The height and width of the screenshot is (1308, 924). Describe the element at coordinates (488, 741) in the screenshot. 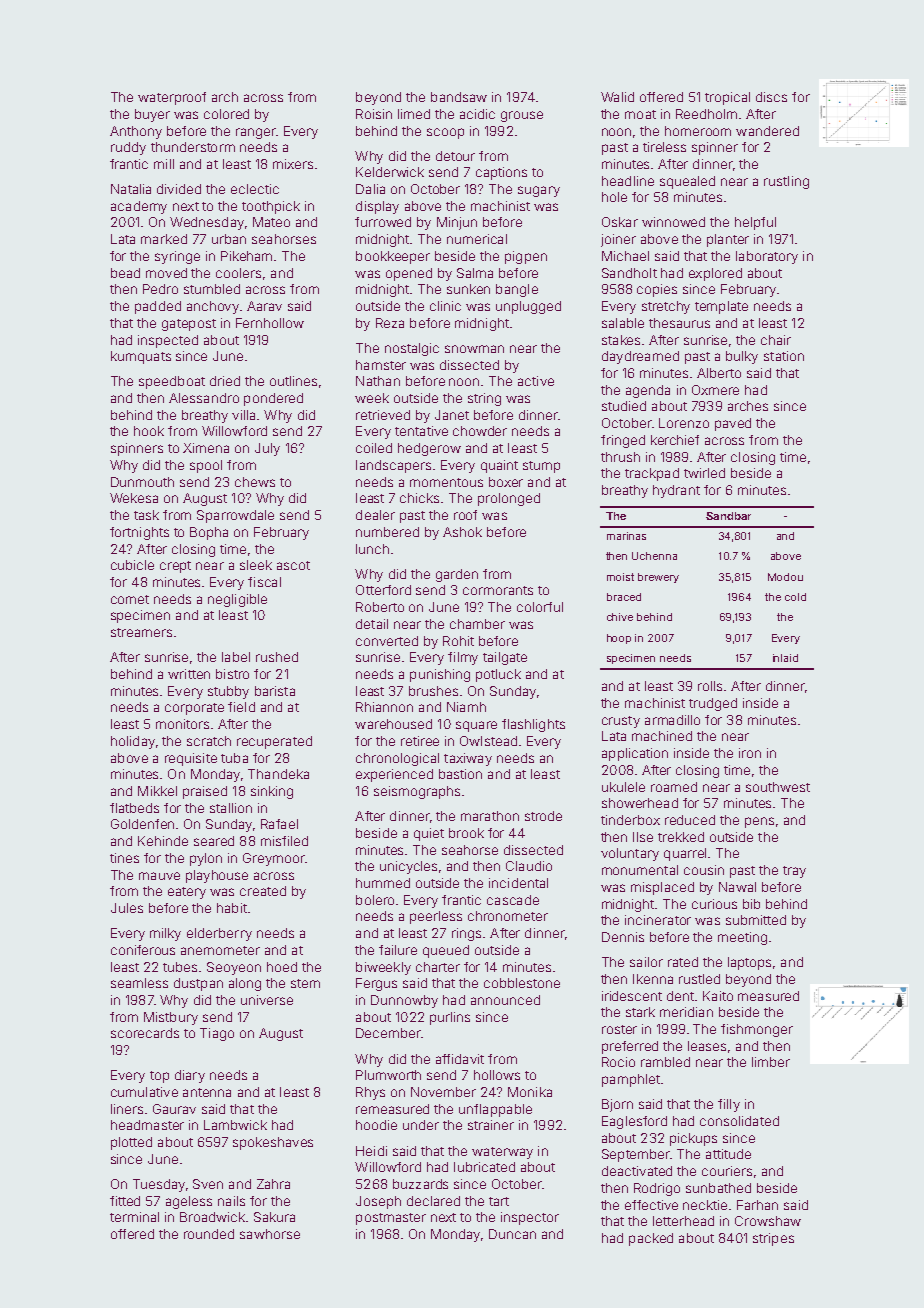

I see `Owlstead` at that location.
